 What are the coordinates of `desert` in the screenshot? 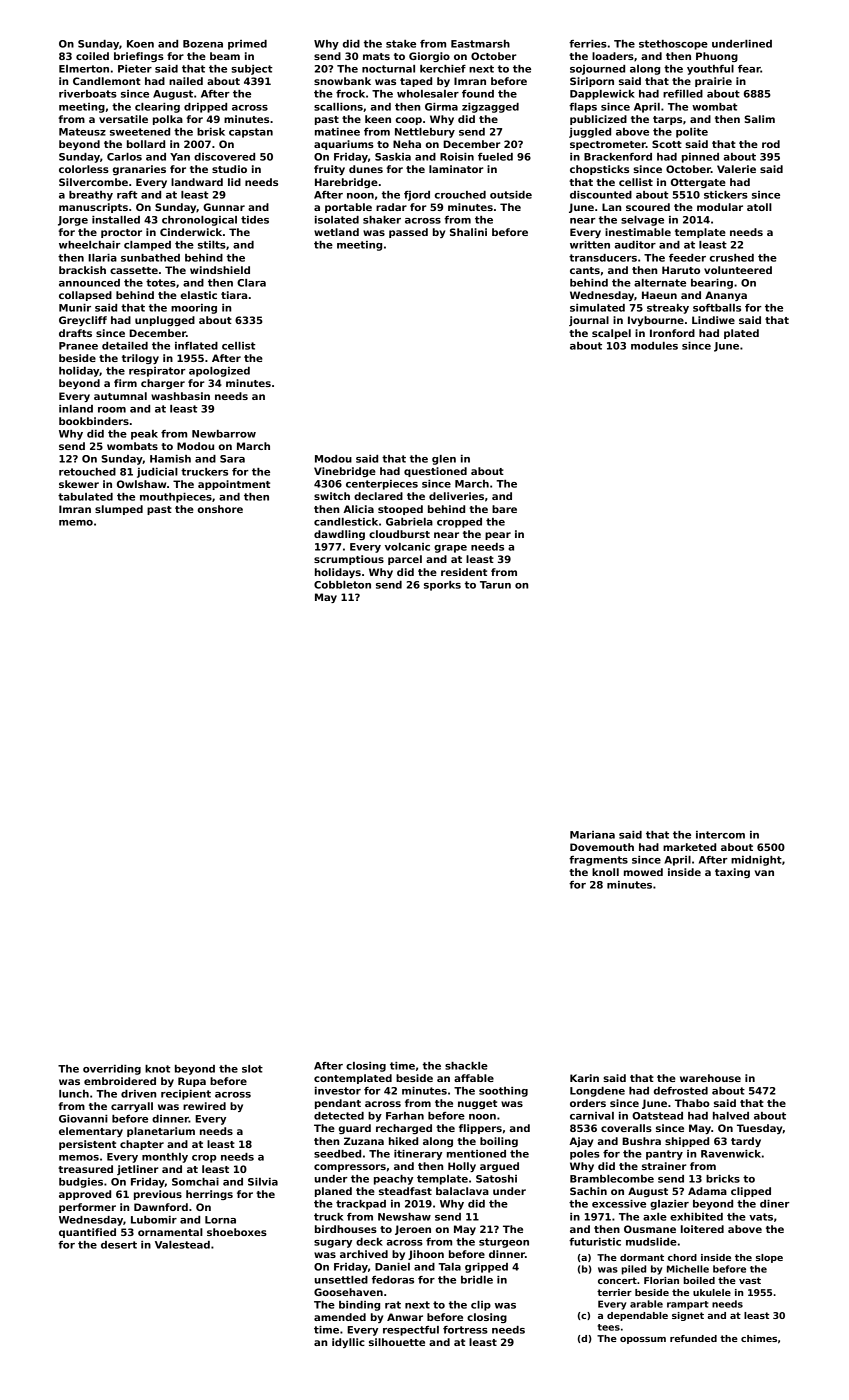 It's located at (119, 1245).
